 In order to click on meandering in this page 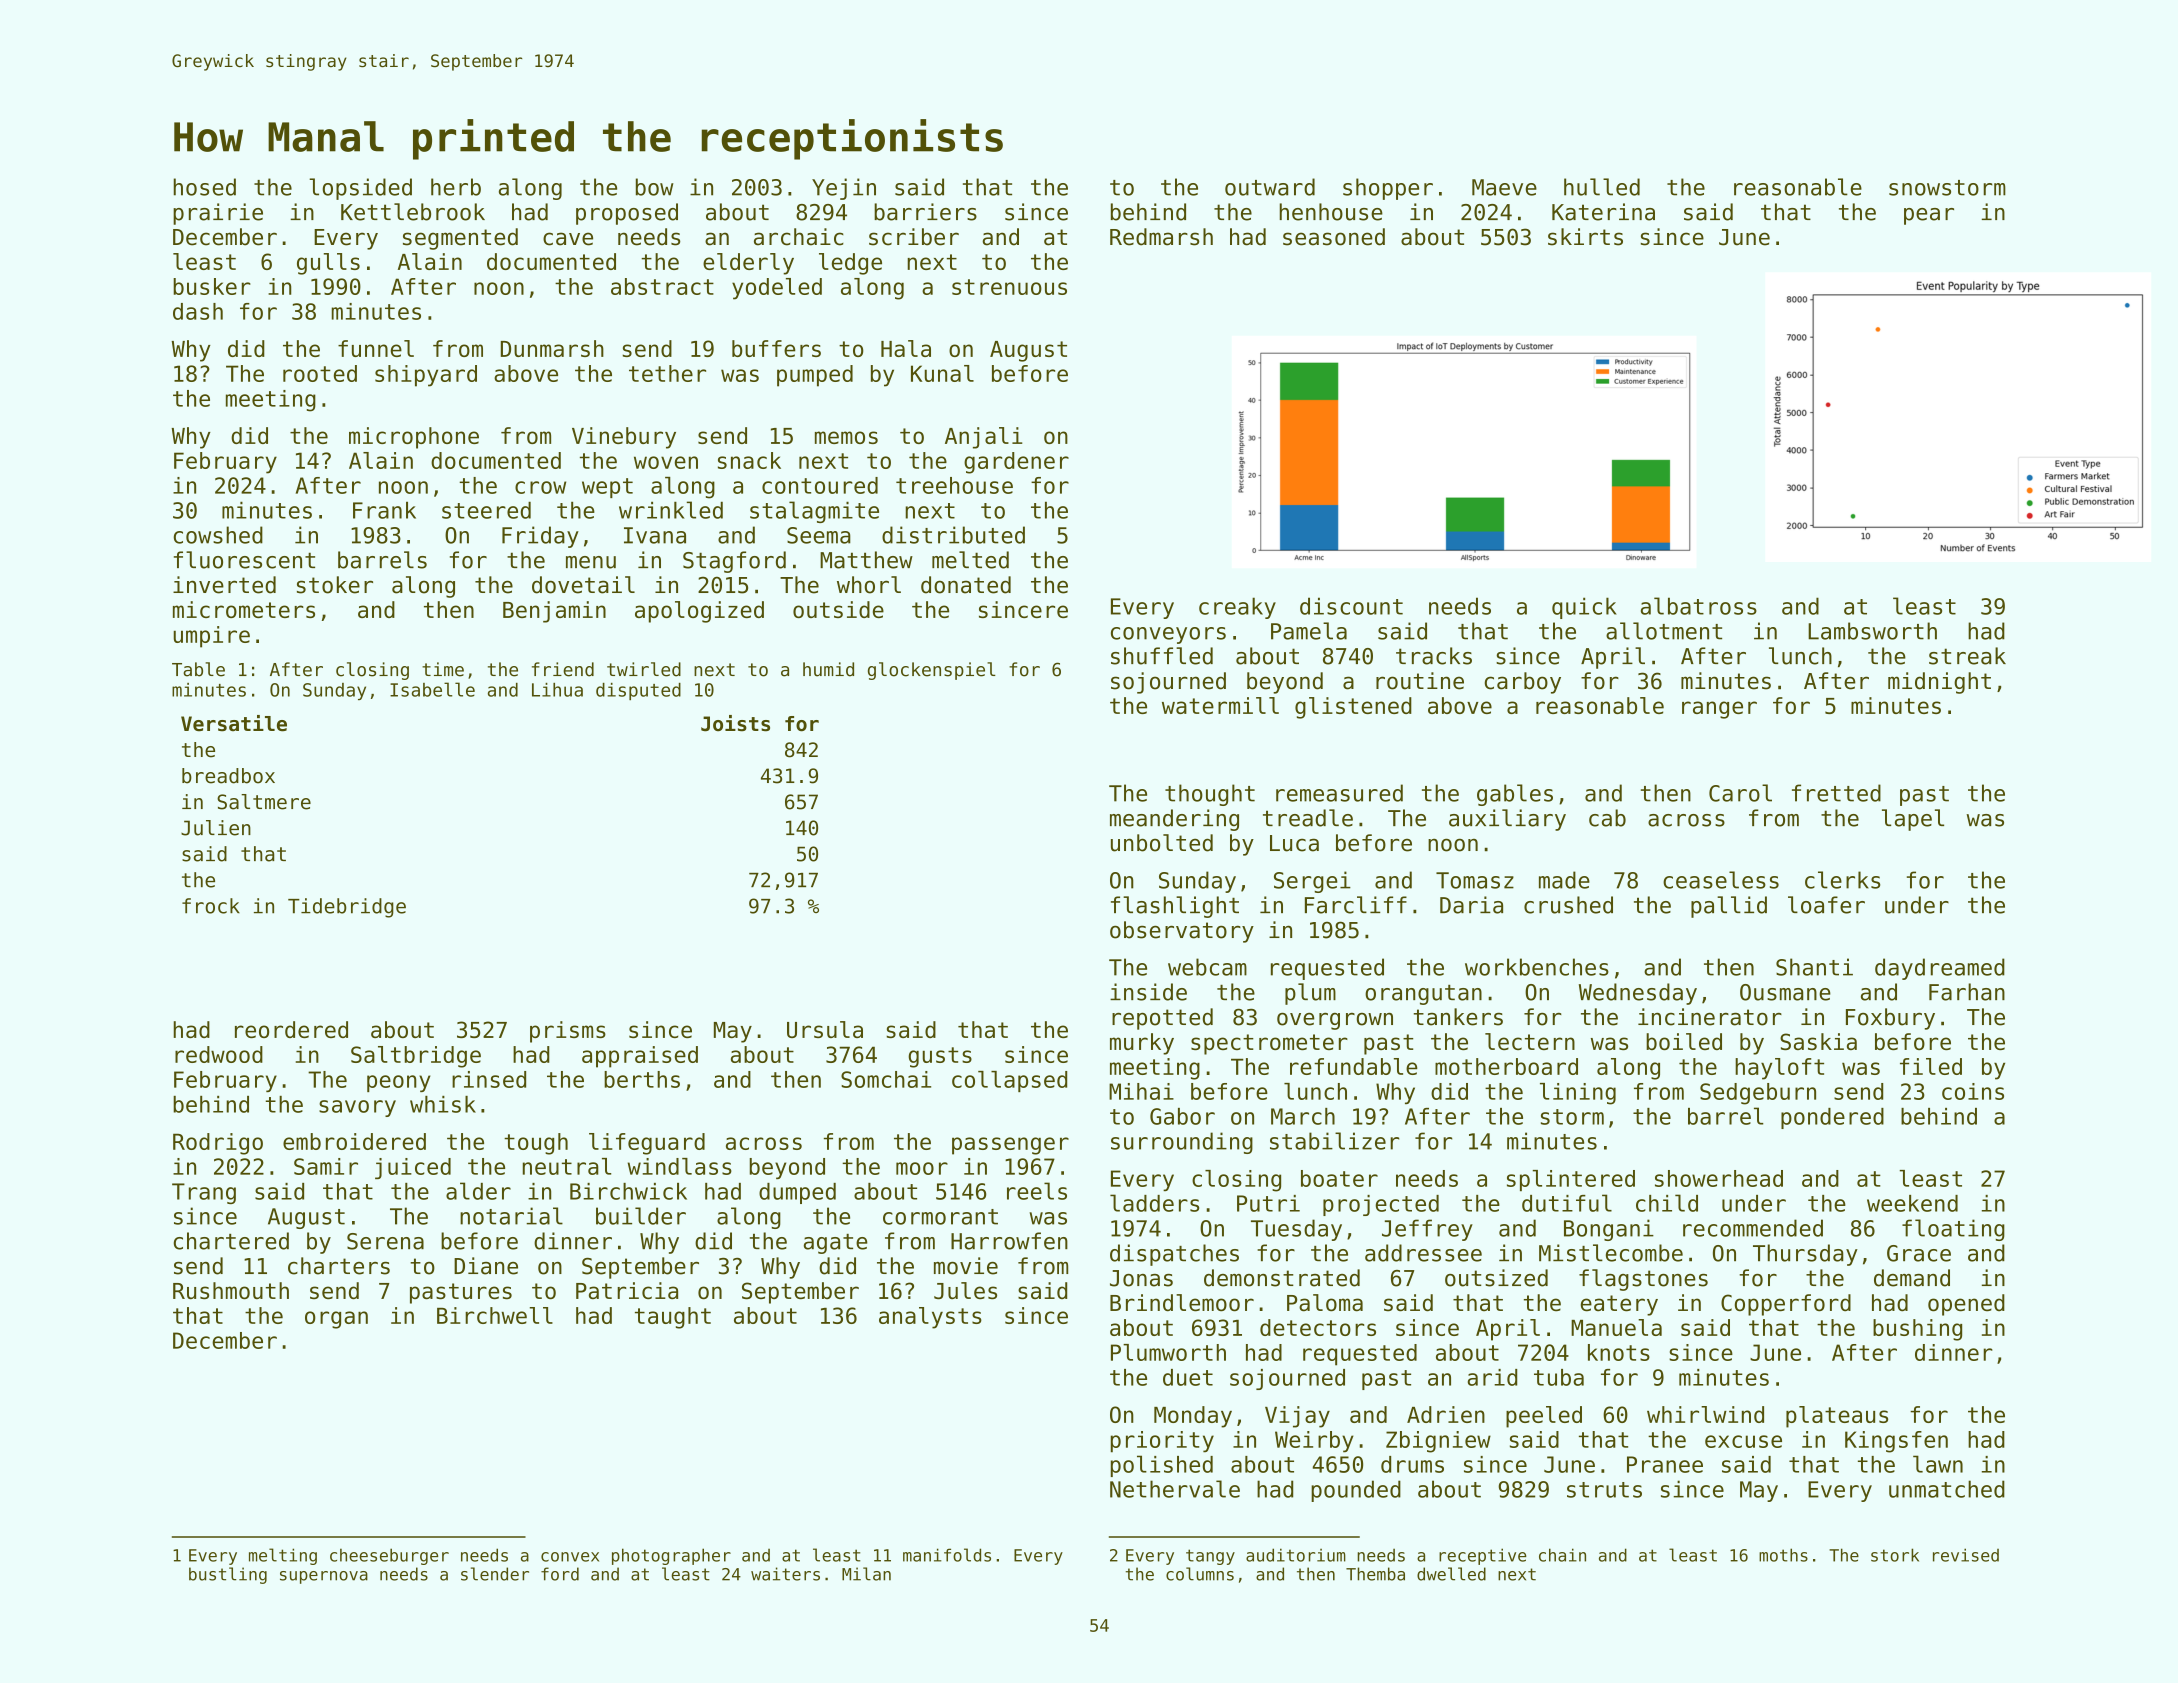, I will do `click(1174, 820)`.
